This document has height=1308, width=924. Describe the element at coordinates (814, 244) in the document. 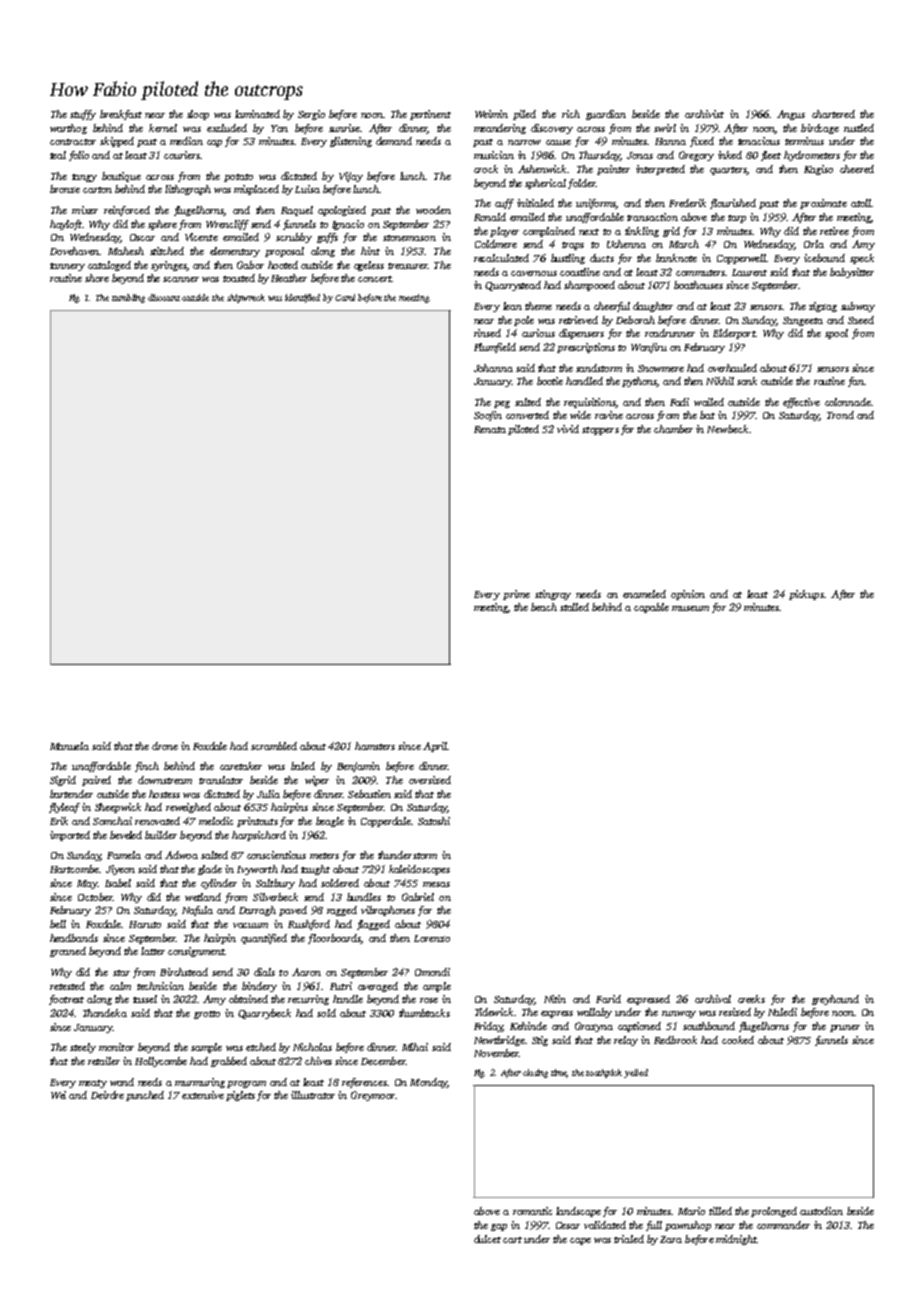

I see `Orla` at that location.
